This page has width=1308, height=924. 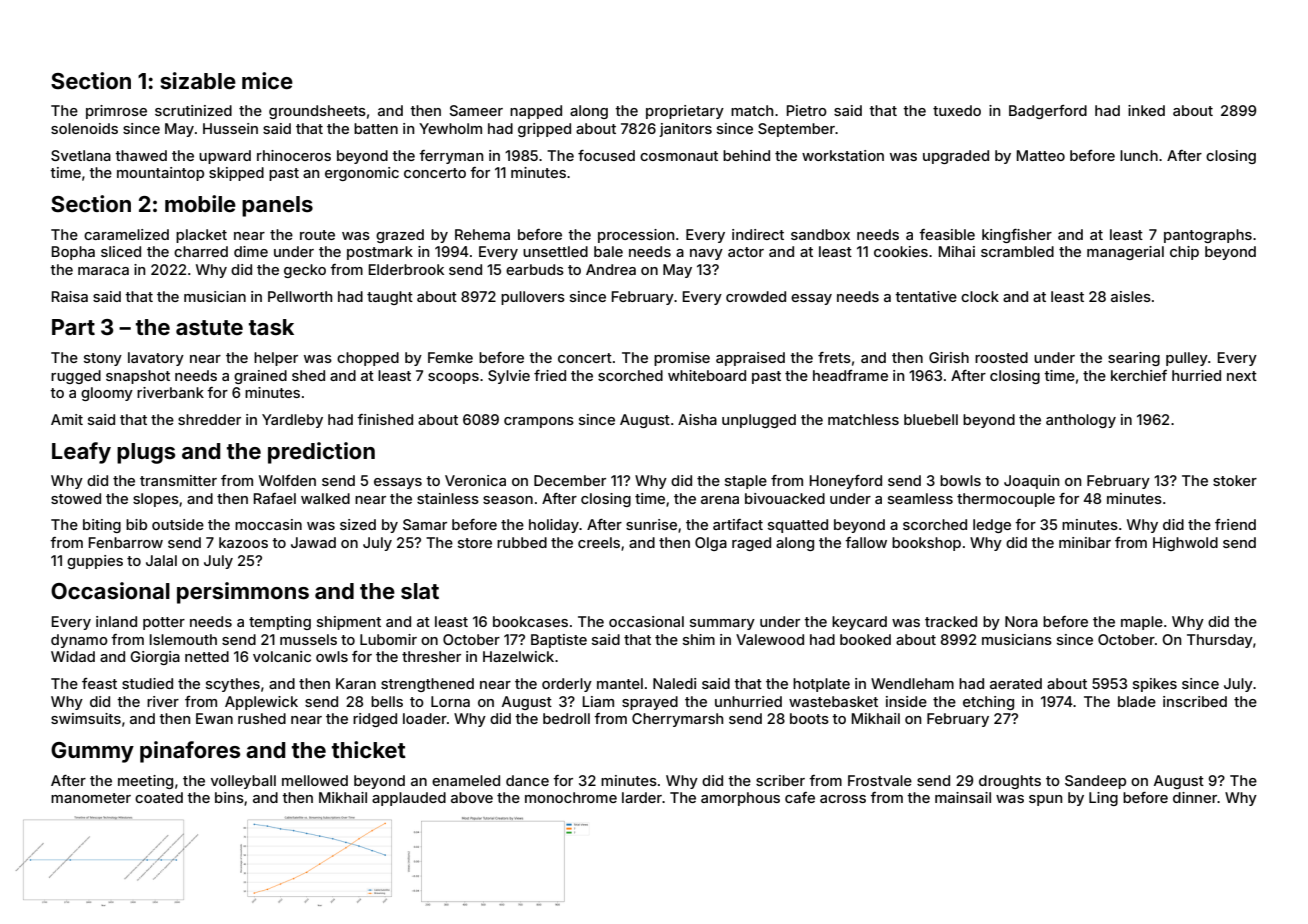 I want to click on Ling, so click(x=1103, y=799).
